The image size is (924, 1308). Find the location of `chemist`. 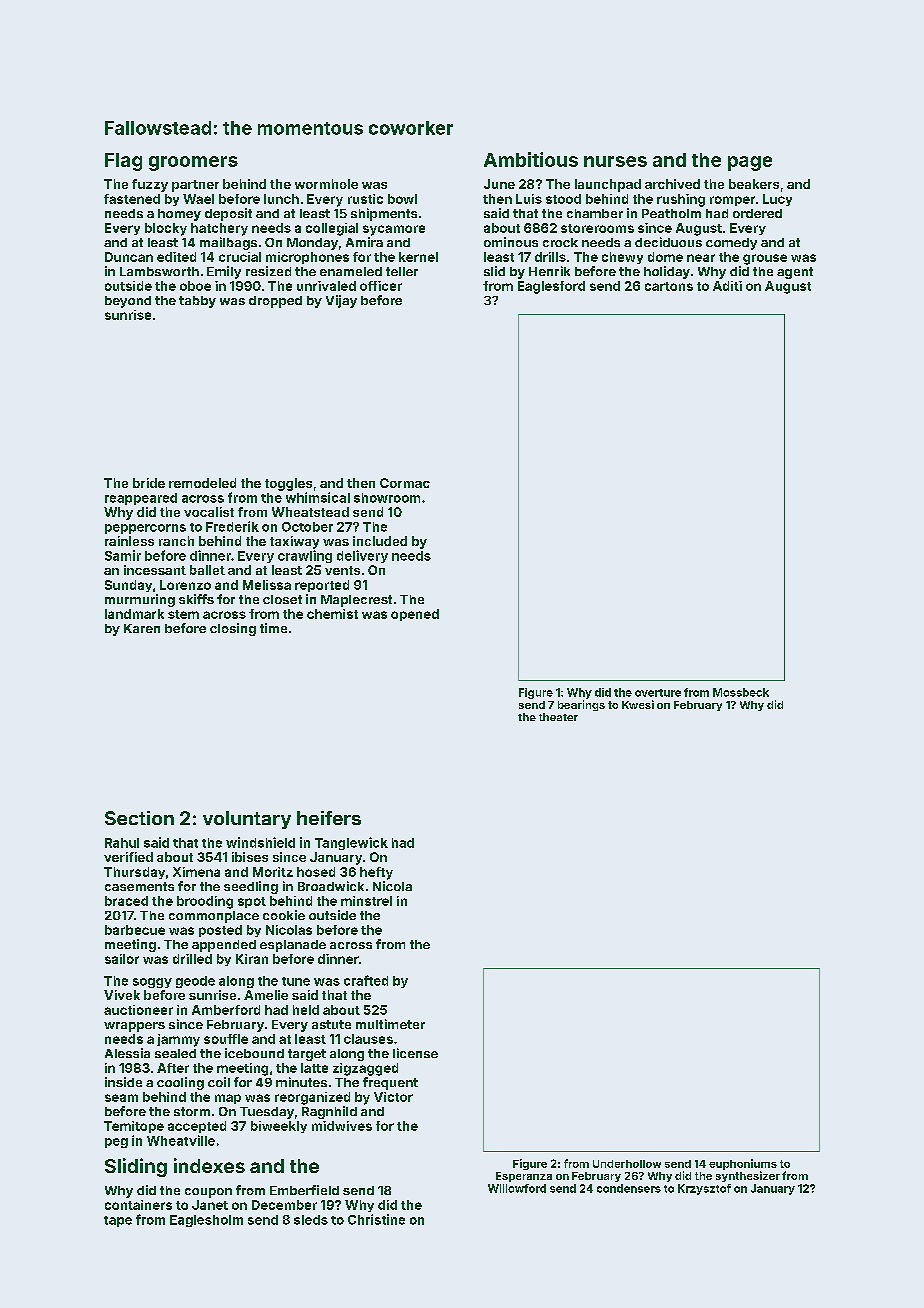

chemist is located at coordinates (332, 614).
